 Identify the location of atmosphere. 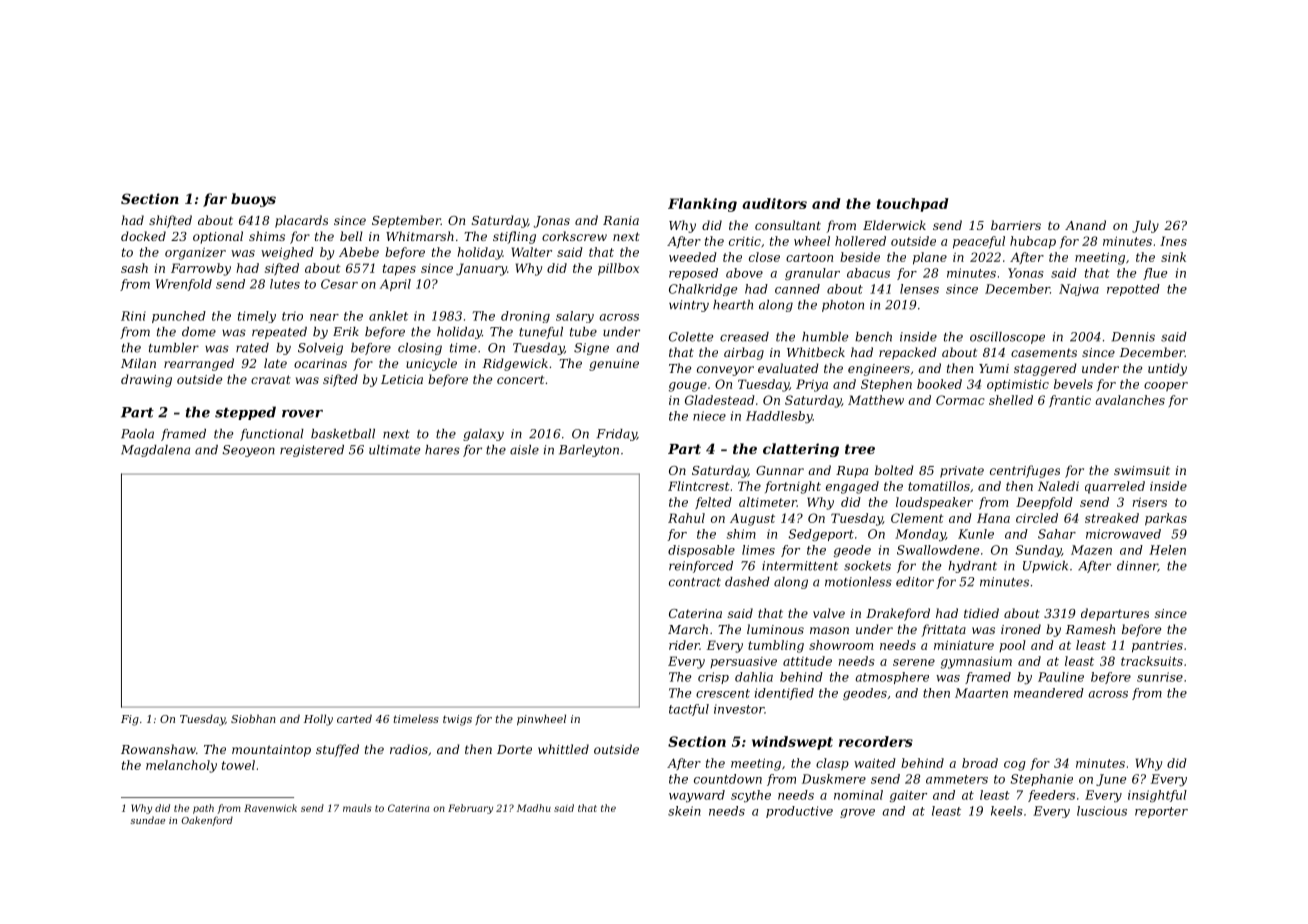
(892, 678).
